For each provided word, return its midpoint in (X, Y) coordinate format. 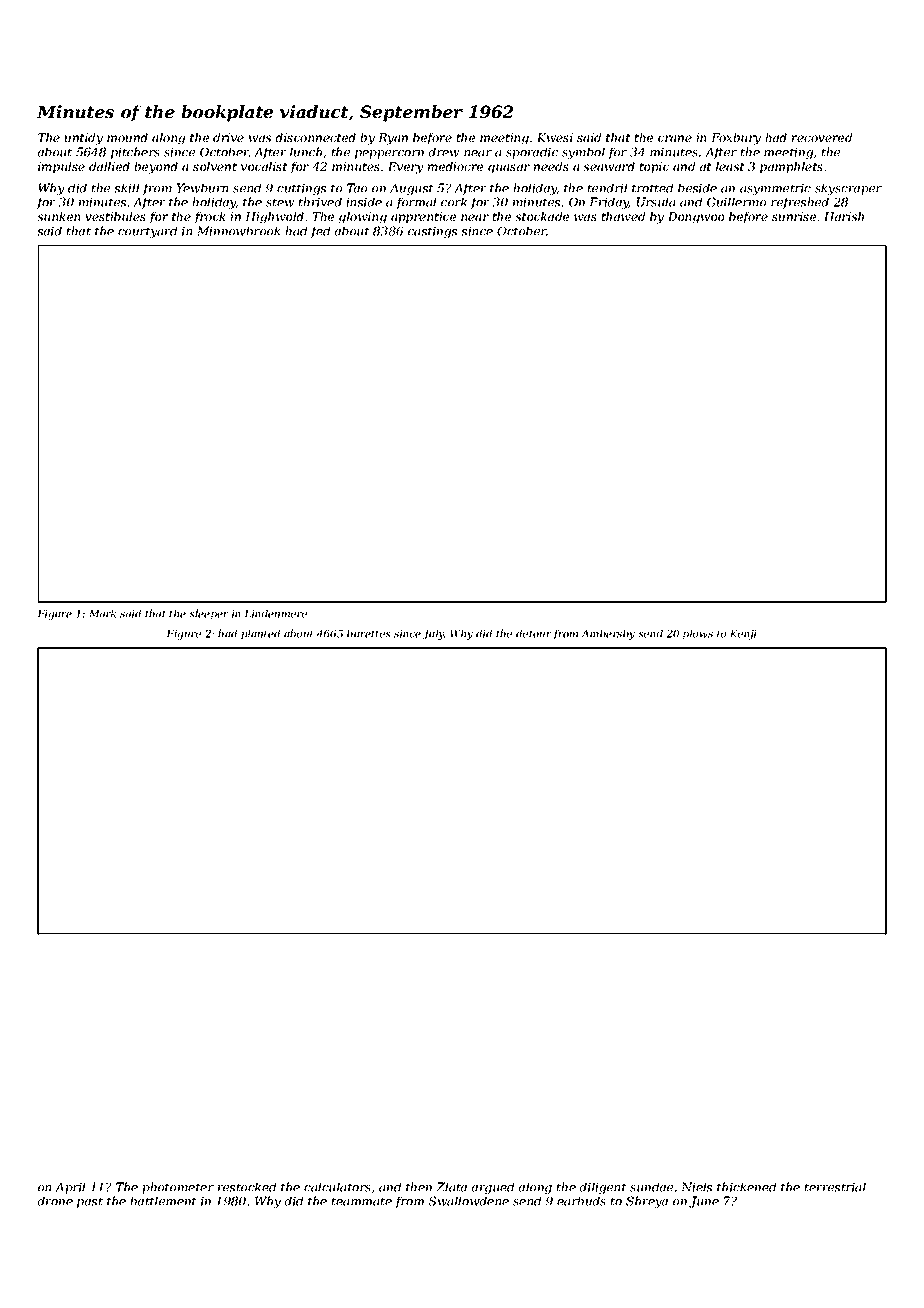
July (434, 634)
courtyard (147, 232)
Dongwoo (696, 218)
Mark (102, 613)
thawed (623, 216)
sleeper (209, 614)
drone (55, 1201)
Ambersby (608, 634)
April (70, 1188)
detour (534, 633)
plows (698, 634)
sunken (58, 216)
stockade (542, 216)
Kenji (743, 635)
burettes (369, 633)
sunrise (794, 216)
